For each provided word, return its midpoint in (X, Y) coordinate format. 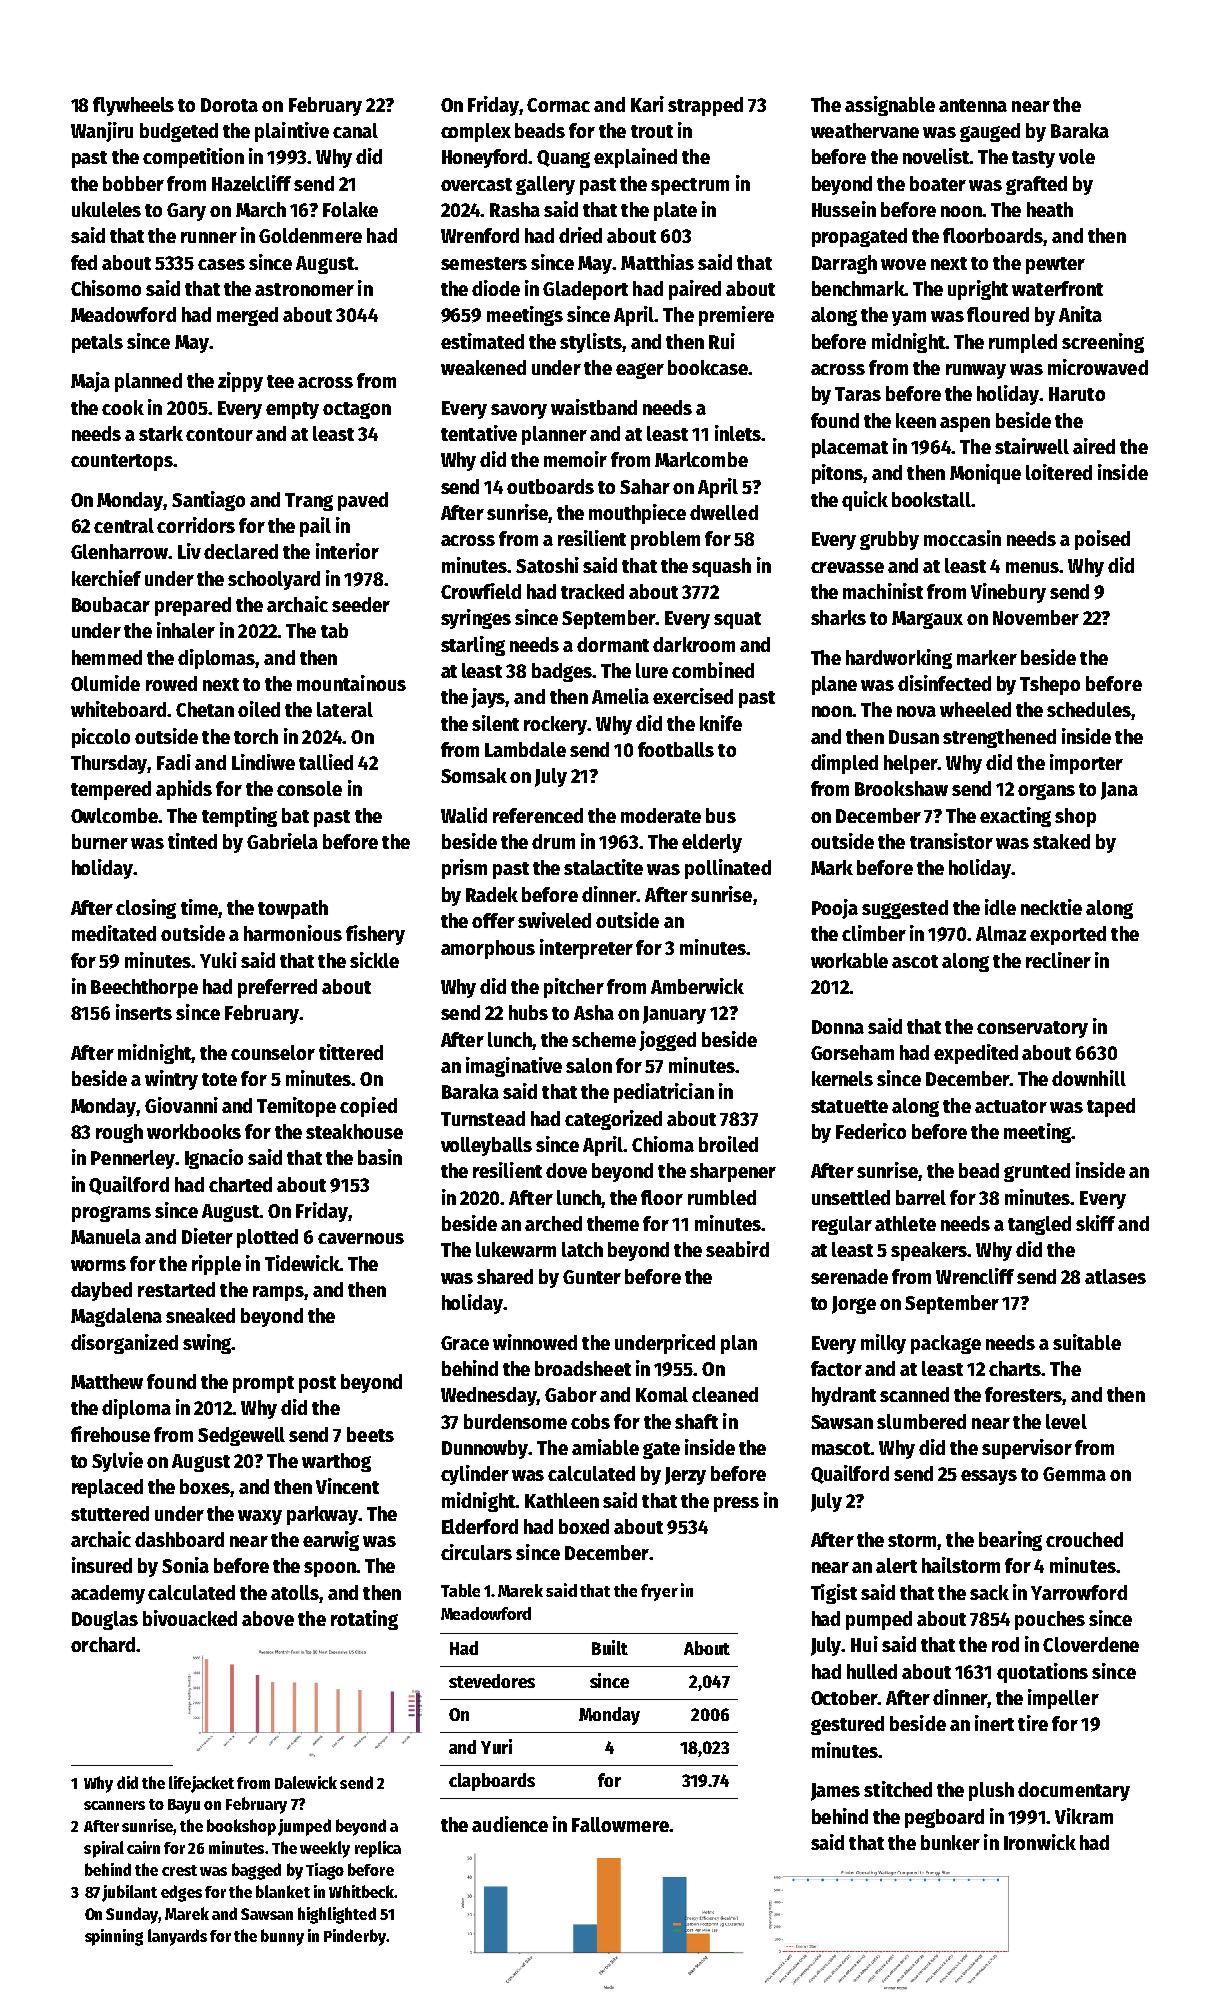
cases (221, 264)
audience (510, 1824)
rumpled (1023, 343)
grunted (1037, 1172)
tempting (239, 817)
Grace (465, 1343)
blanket (283, 1891)
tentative (479, 433)
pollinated (728, 869)
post (317, 1384)
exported (1068, 935)
